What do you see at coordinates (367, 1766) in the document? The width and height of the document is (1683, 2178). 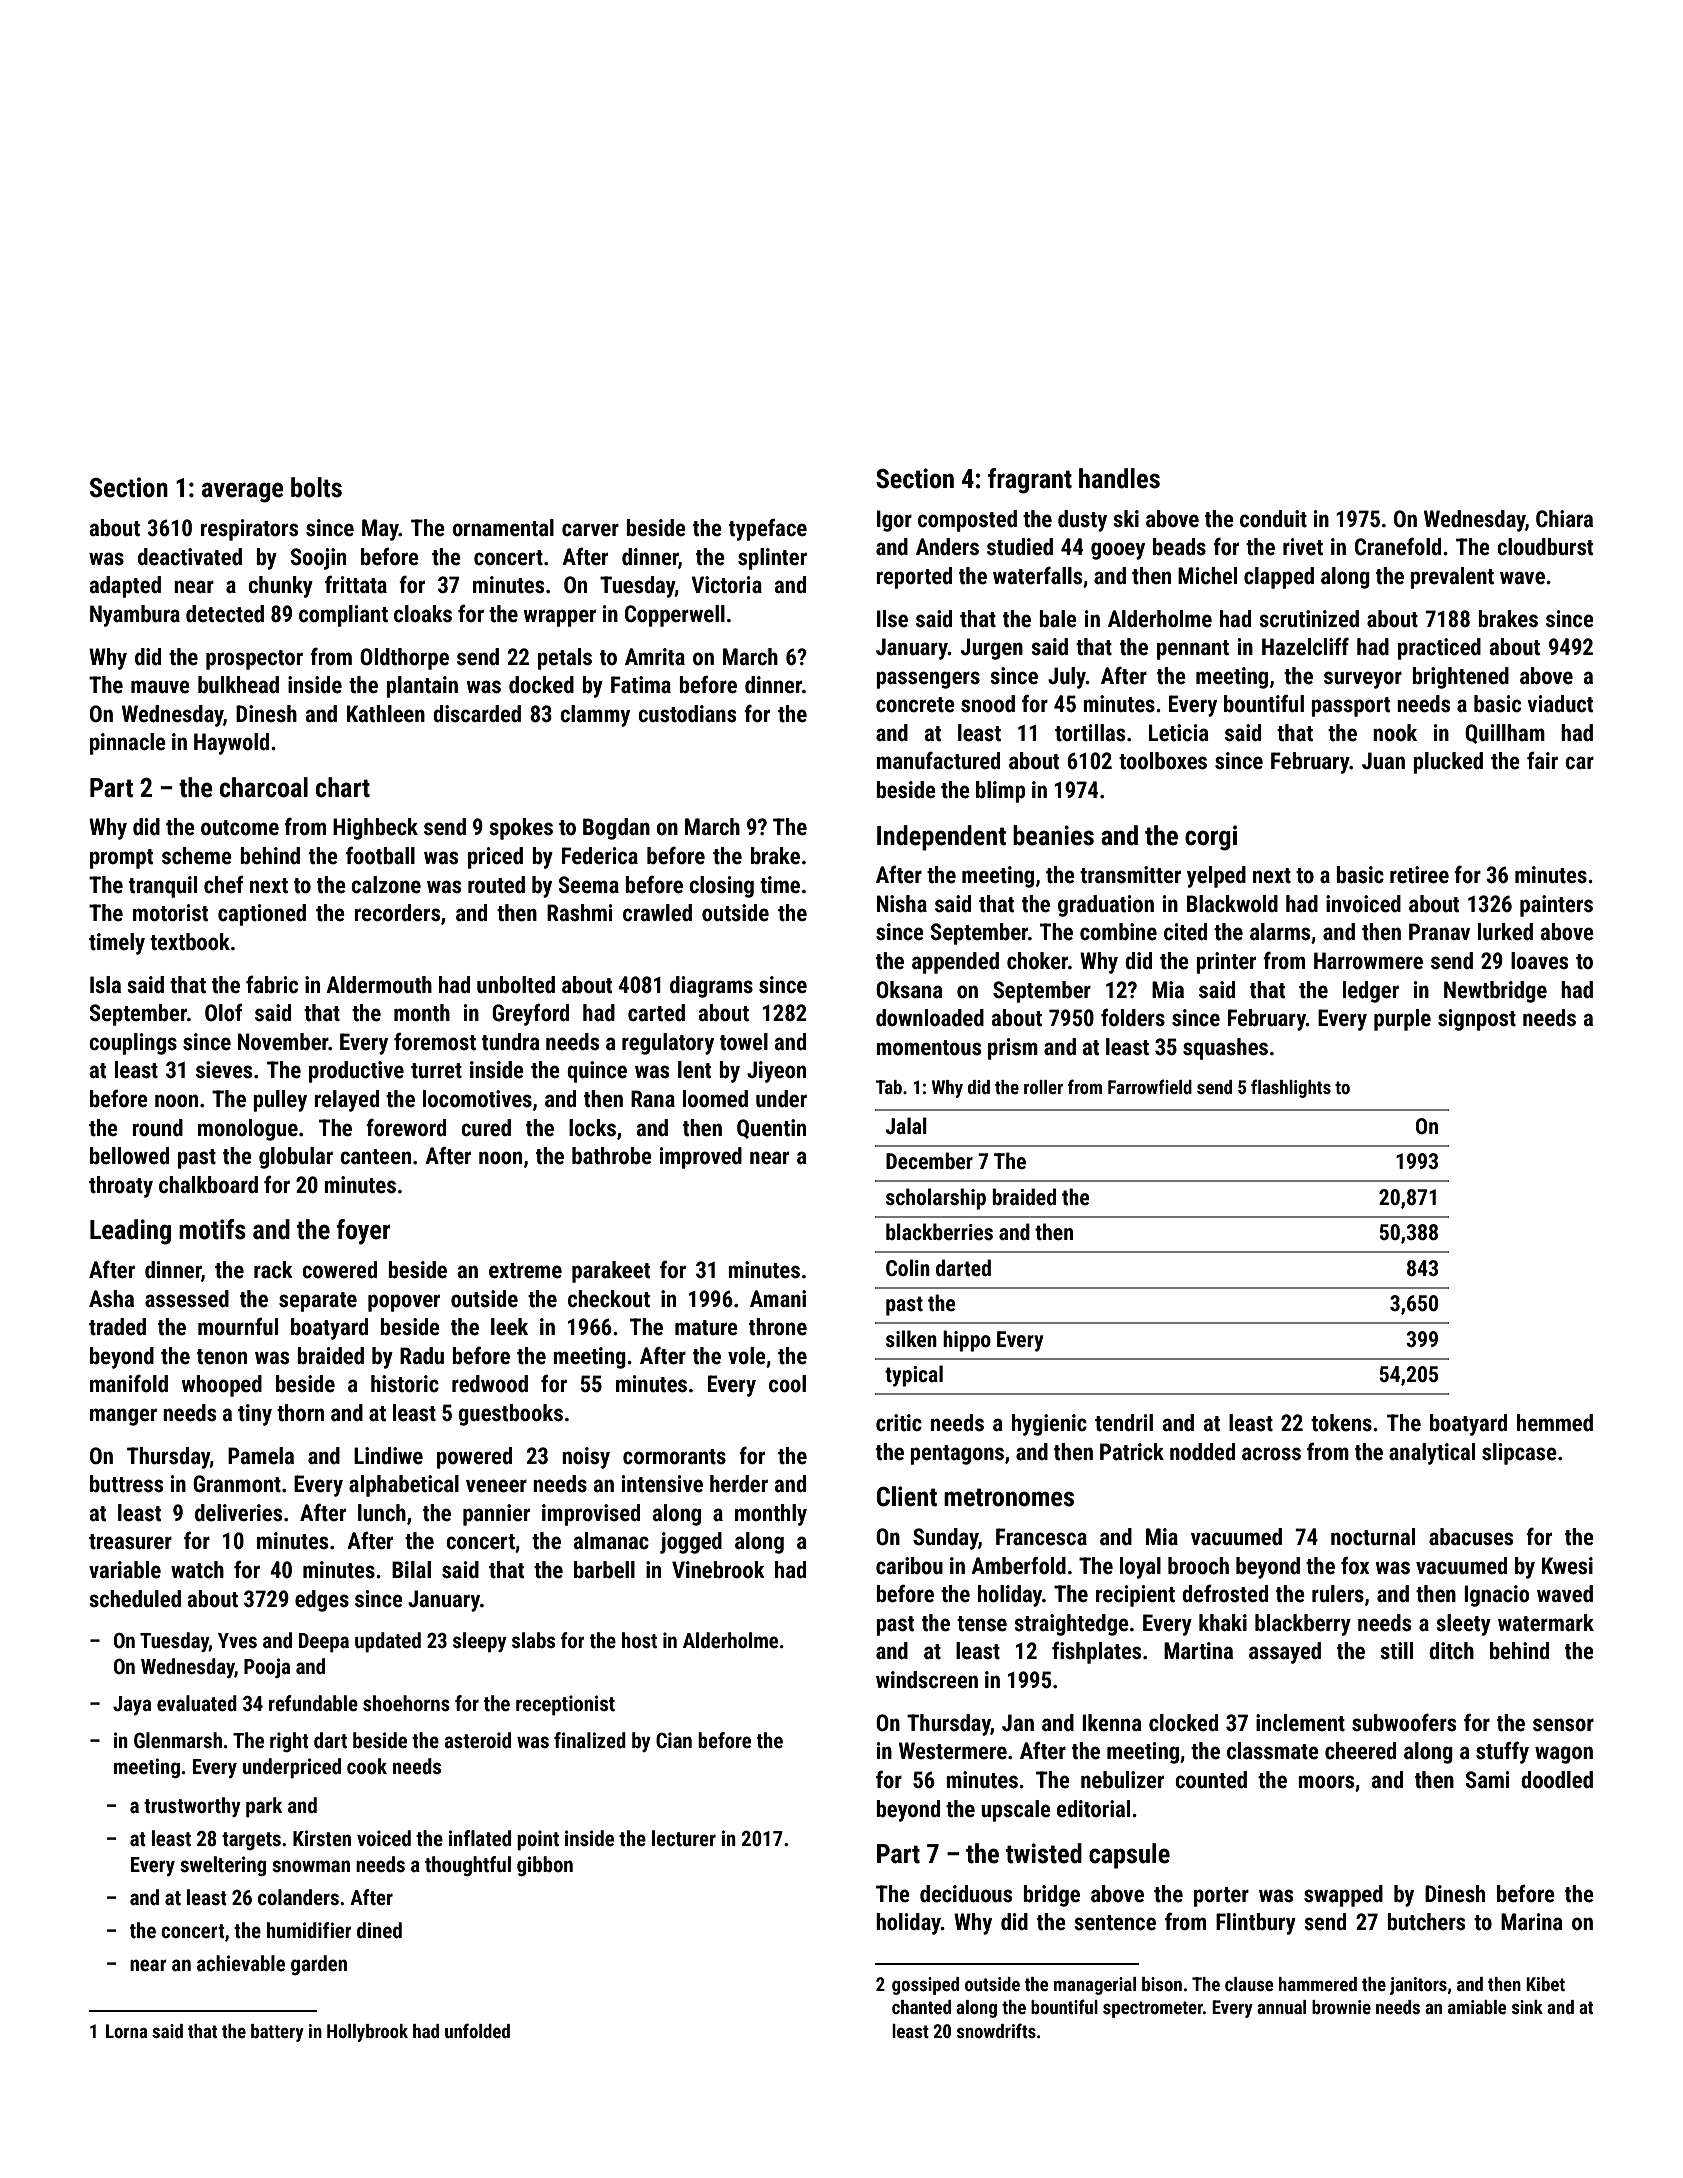 I see `cook` at bounding box center [367, 1766].
